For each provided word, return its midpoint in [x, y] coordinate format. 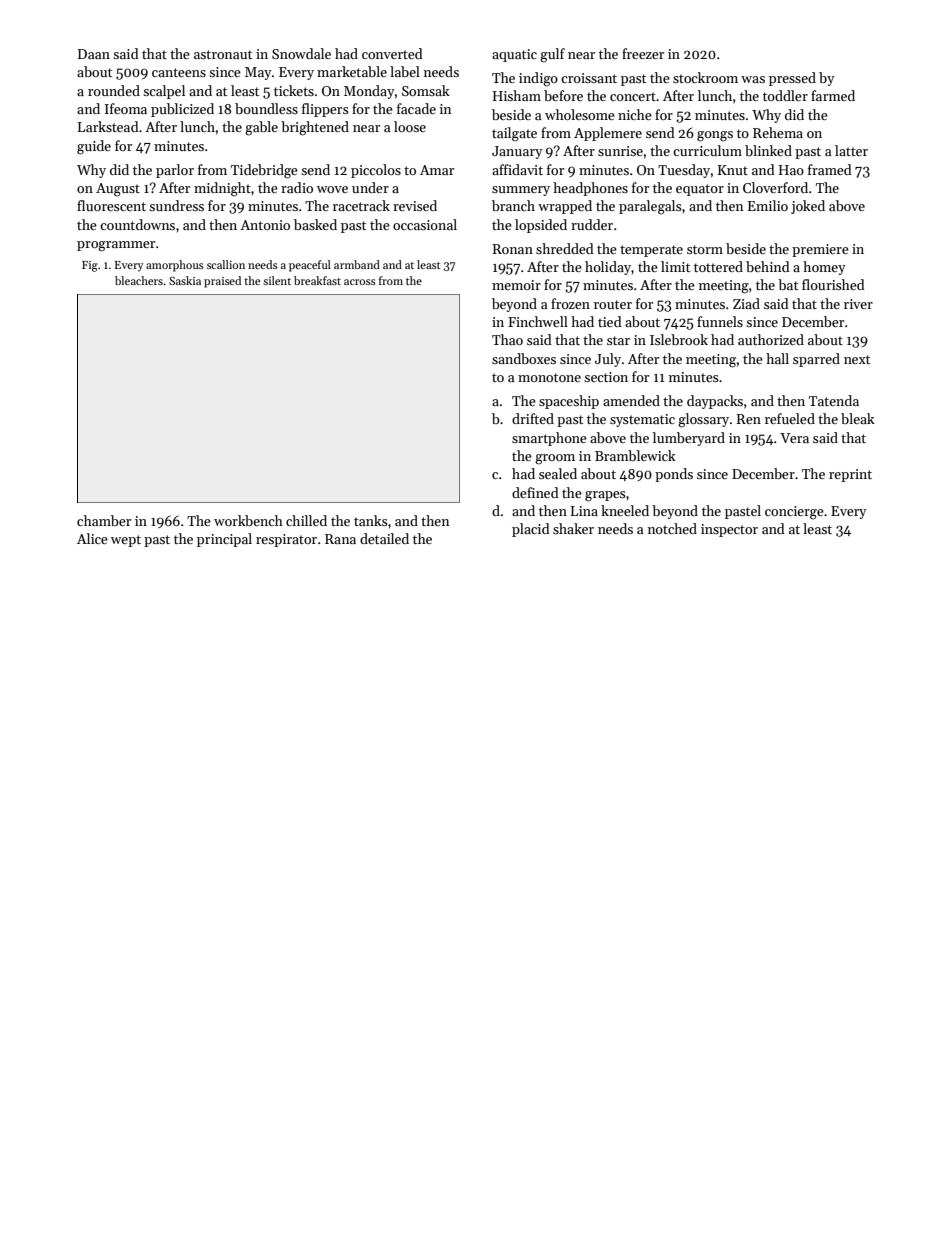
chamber [104, 520]
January [517, 152]
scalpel [164, 92]
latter [851, 150]
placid [531, 530]
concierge [794, 513]
